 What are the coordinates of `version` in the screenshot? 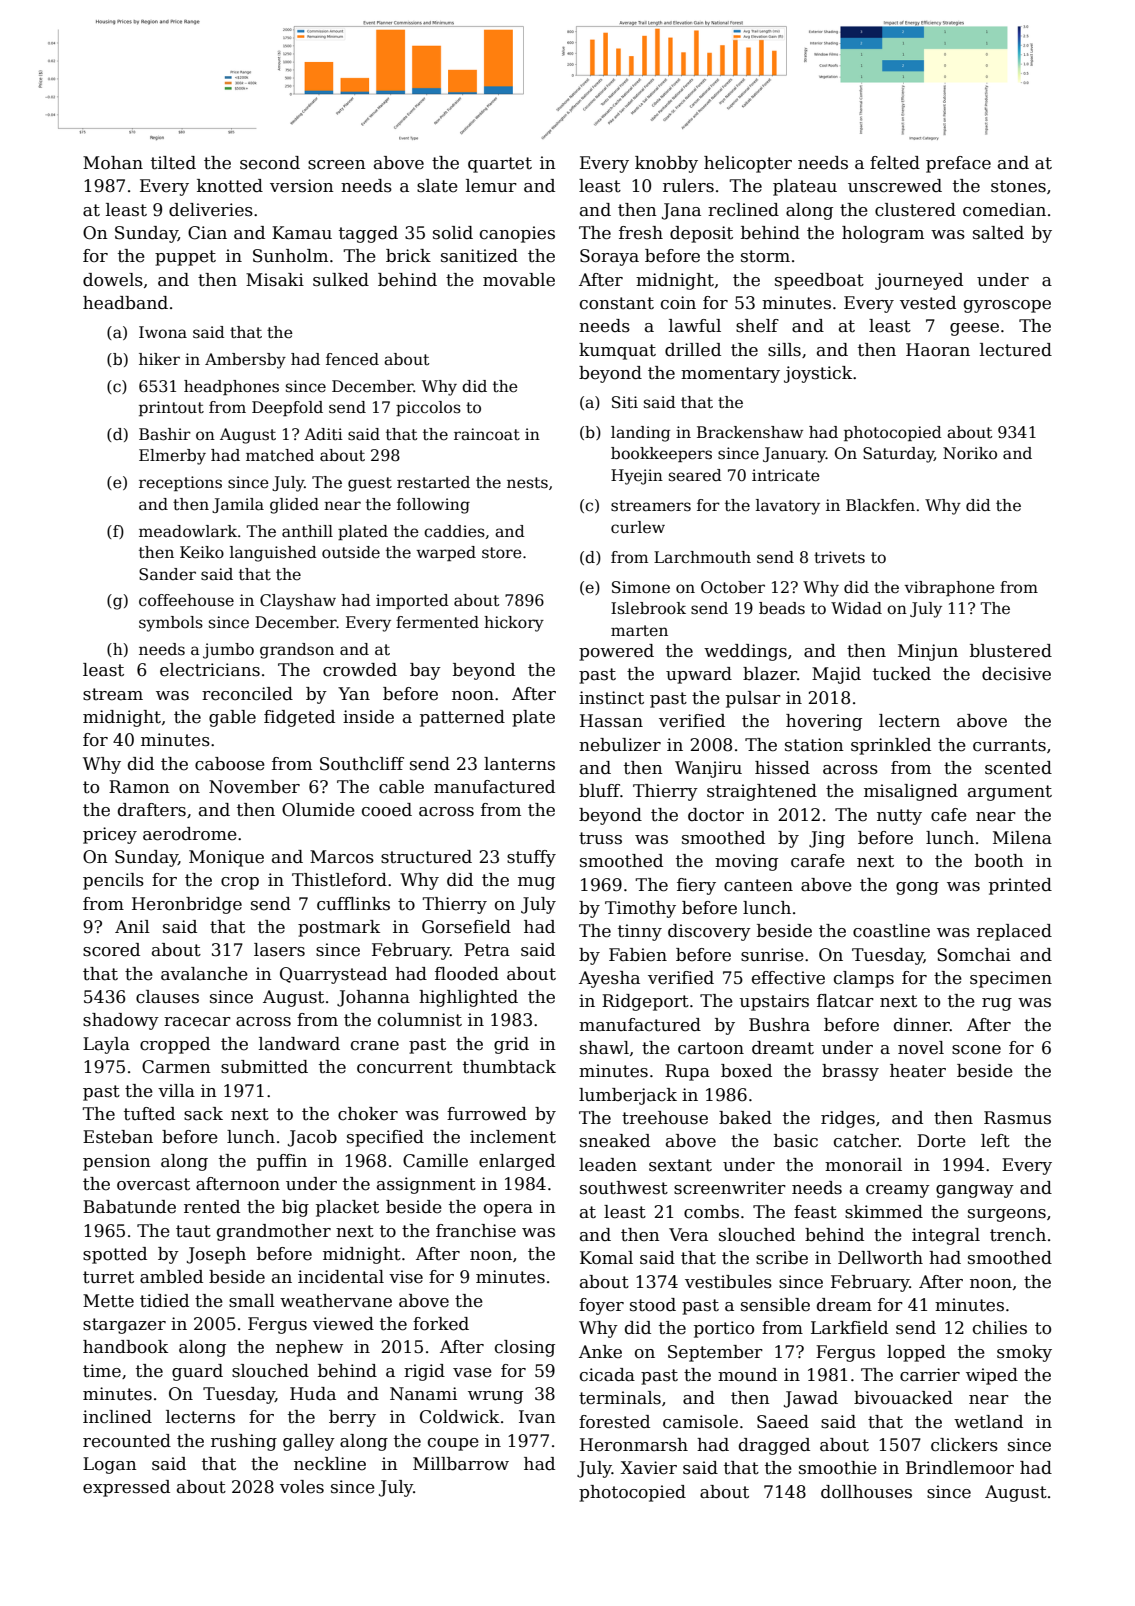 It's located at (302, 186).
